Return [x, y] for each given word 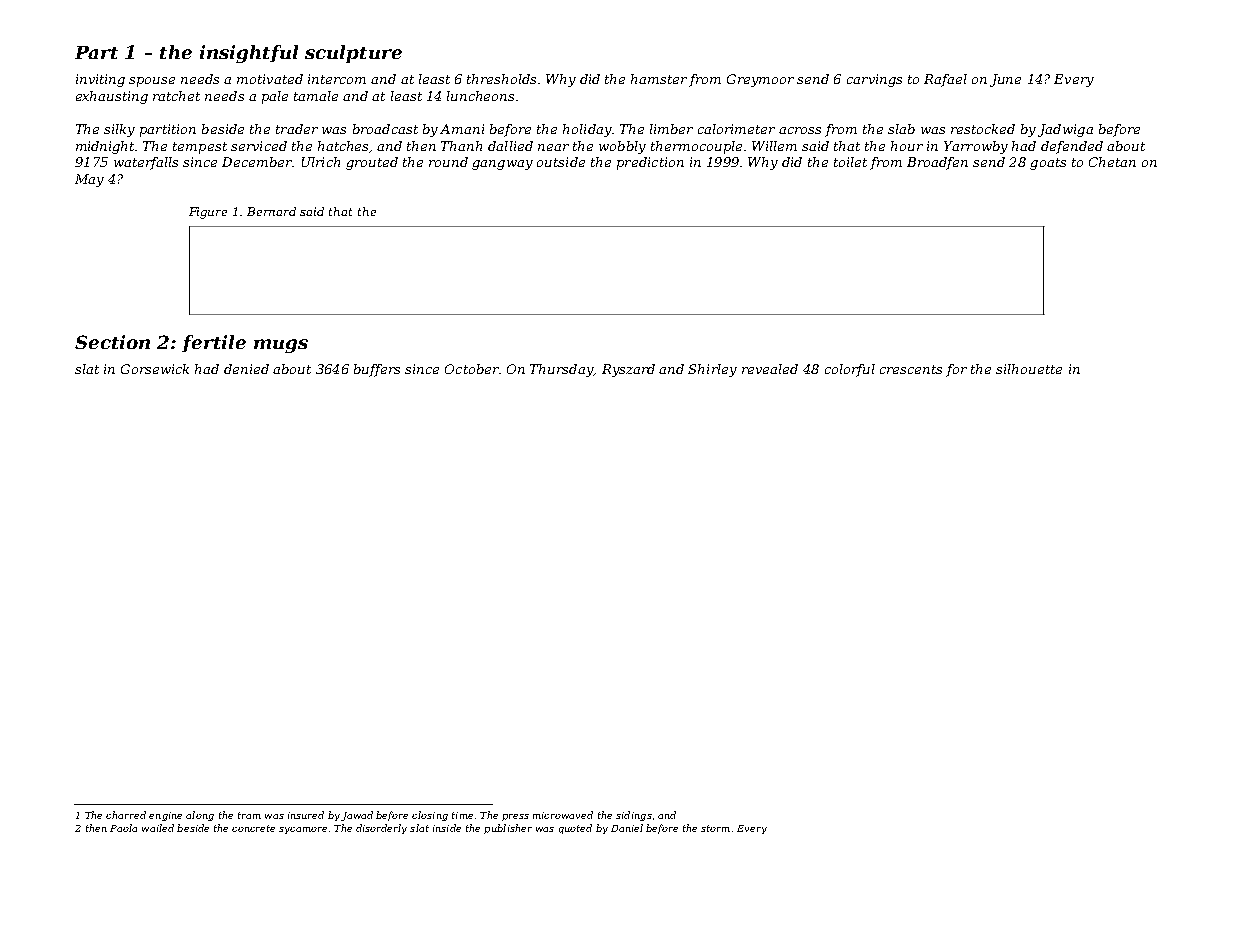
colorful [850, 370]
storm [715, 828]
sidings [634, 816]
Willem [774, 146]
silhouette [1029, 369]
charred [126, 815]
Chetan [1112, 162]
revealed [770, 369]
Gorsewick [155, 369]
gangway [502, 165]
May [89, 180]
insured [306, 815]
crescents [911, 369]
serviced [259, 146]
